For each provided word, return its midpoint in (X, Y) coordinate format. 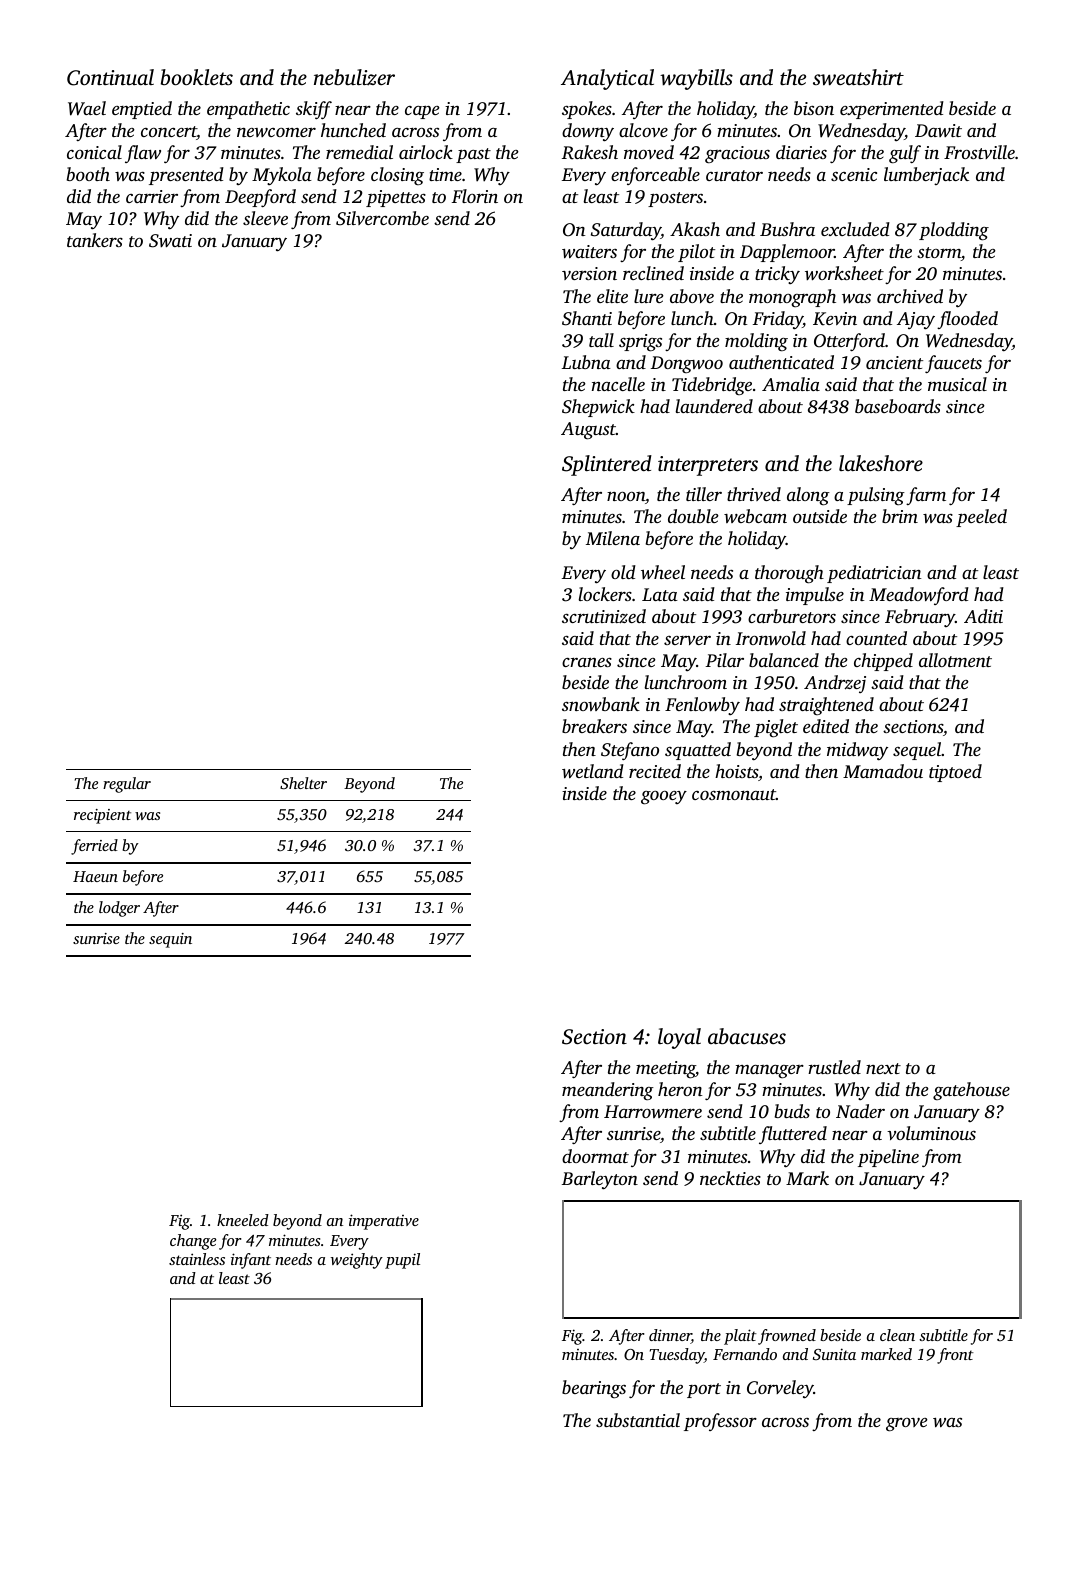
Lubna (586, 362)
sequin (170, 940)
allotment (955, 660)
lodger (119, 909)
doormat (595, 1156)
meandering (608, 1091)
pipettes (396, 198)
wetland (593, 771)
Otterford (849, 342)
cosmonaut (734, 794)
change (193, 1242)
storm (939, 252)
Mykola (282, 176)
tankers (95, 240)
